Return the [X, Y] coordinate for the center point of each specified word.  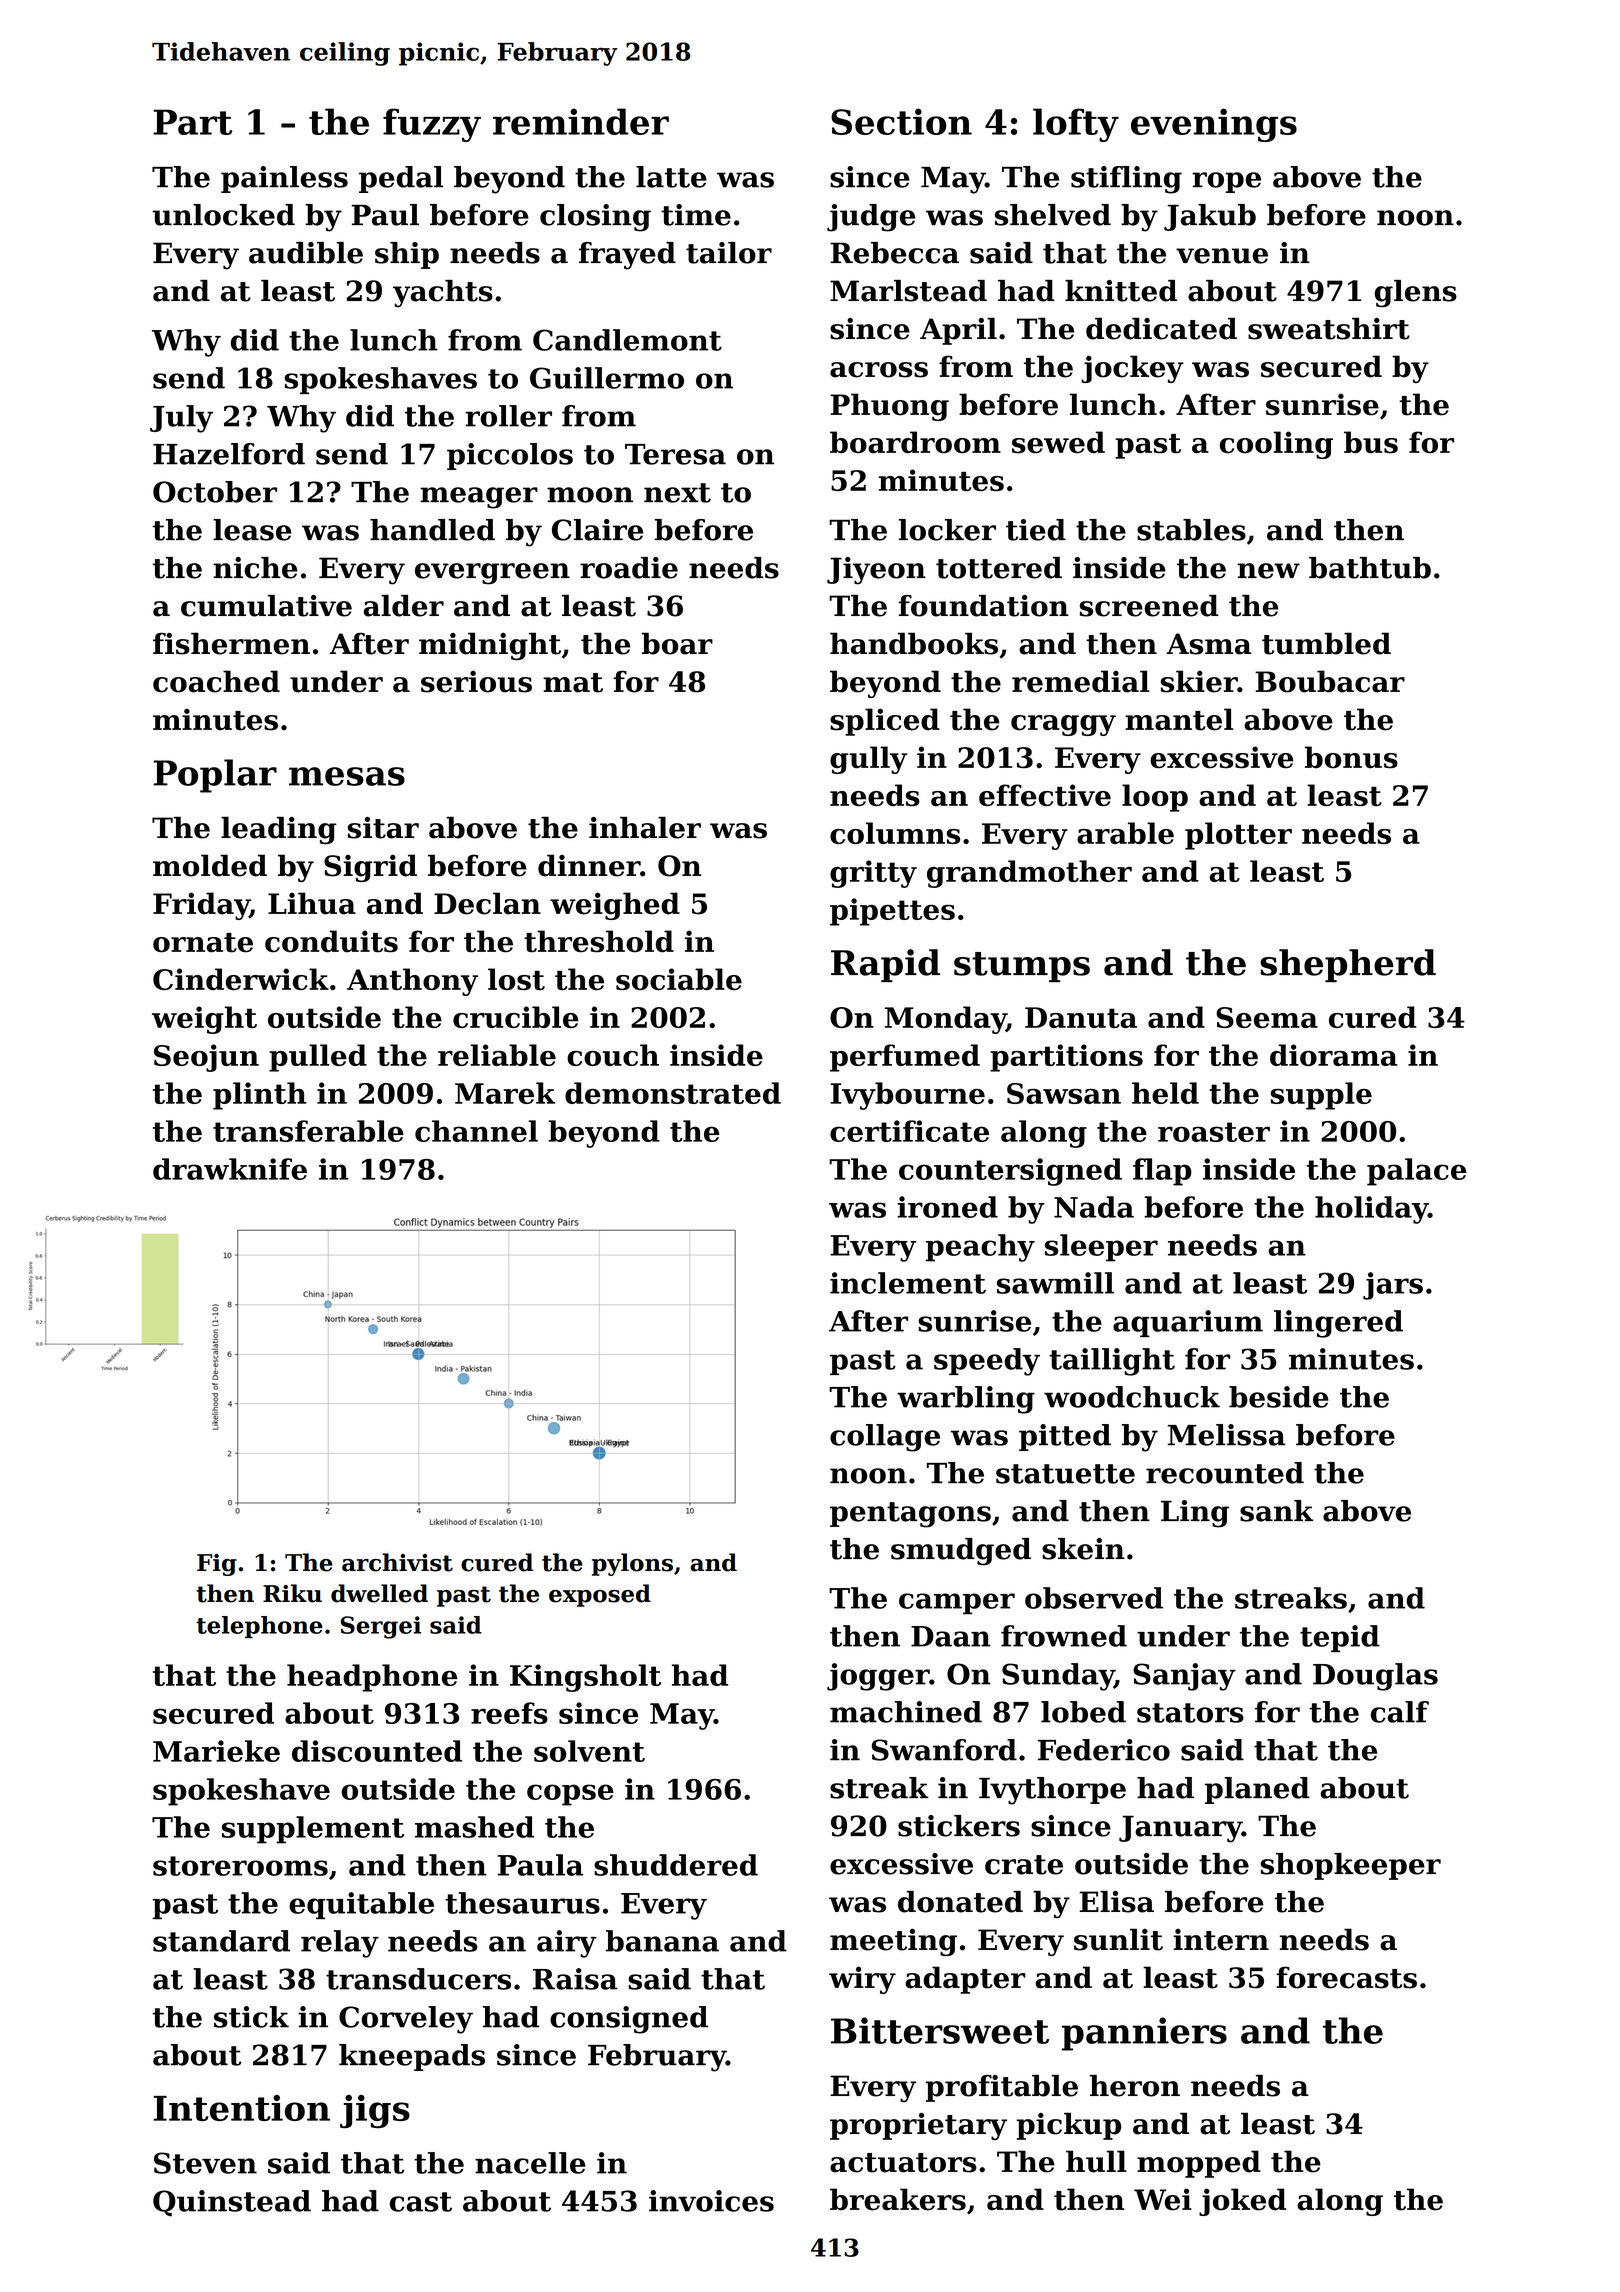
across [879, 370]
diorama [1334, 1055]
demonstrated [673, 1093]
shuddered [676, 1865]
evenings [1214, 125]
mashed [474, 1827]
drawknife [230, 1169]
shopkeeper [1350, 1866]
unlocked [224, 215]
